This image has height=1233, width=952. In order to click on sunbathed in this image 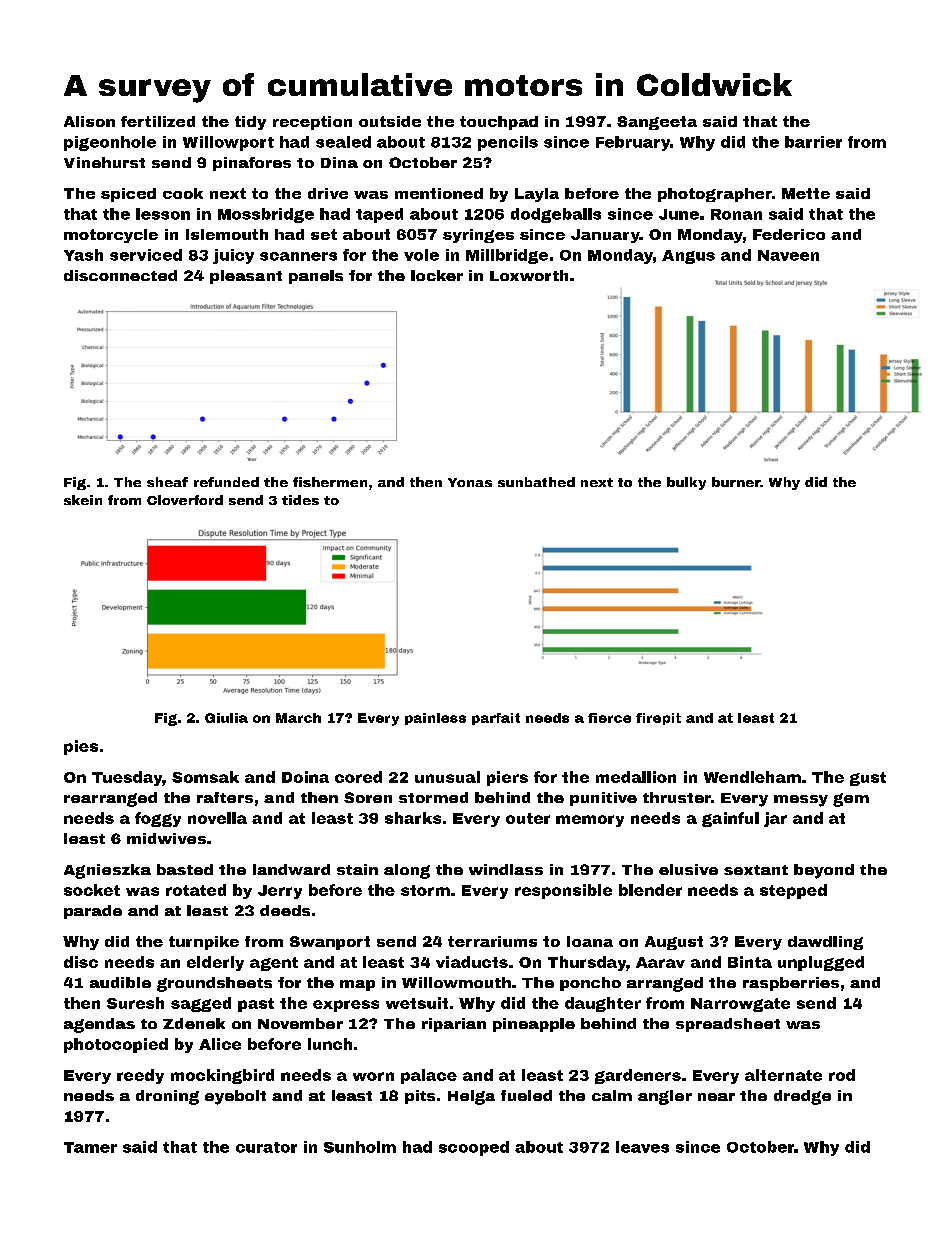, I will do `click(536, 482)`.
